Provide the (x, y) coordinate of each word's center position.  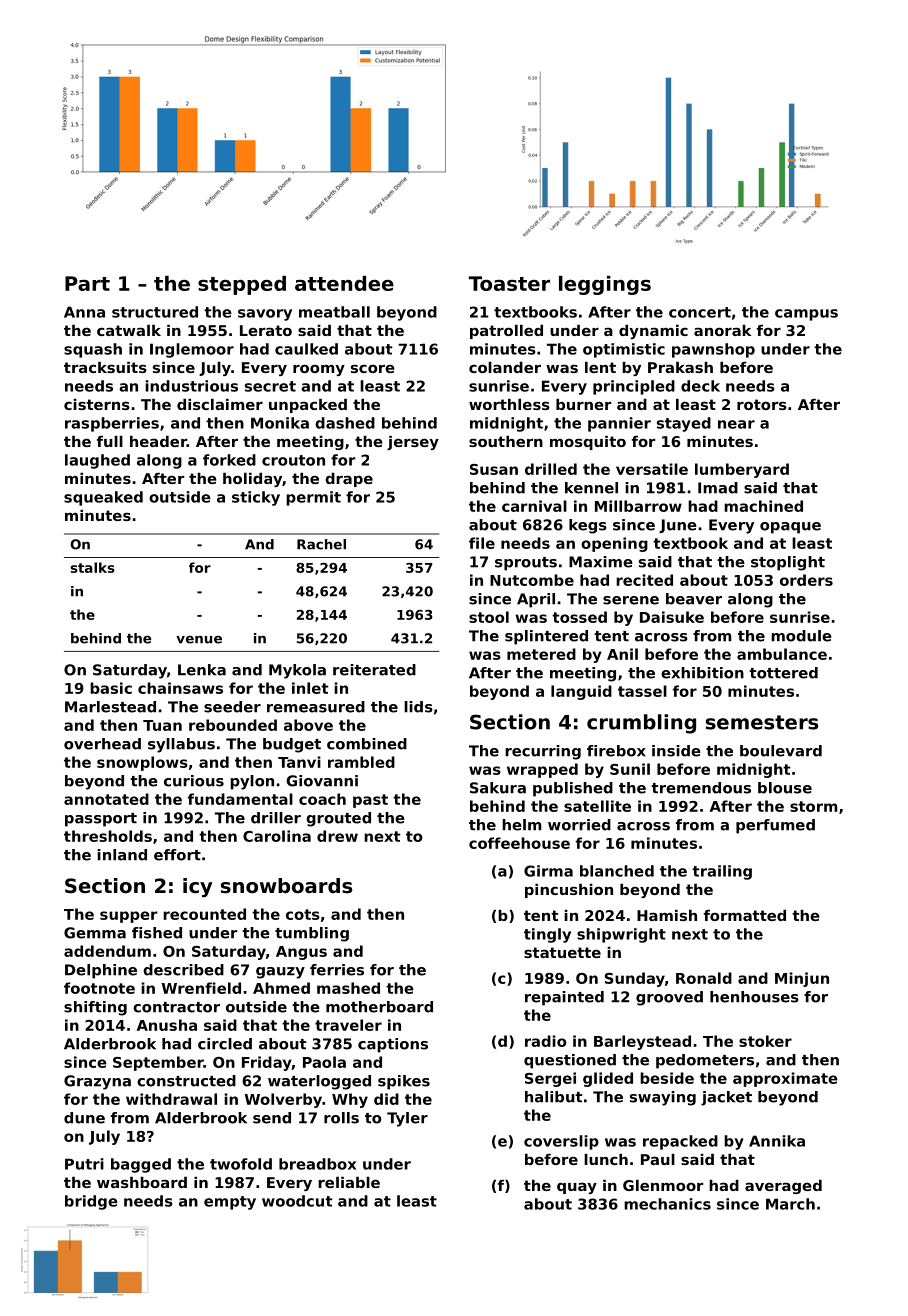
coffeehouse (519, 843)
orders (806, 580)
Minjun (802, 979)
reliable (349, 1182)
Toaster (509, 283)
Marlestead (110, 707)
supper (128, 917)
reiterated (374, 670)
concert (700, 312)
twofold (241, 1164)
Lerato (266, 330)
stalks (92, 567)
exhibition (702, 673)
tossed (579, 617)
